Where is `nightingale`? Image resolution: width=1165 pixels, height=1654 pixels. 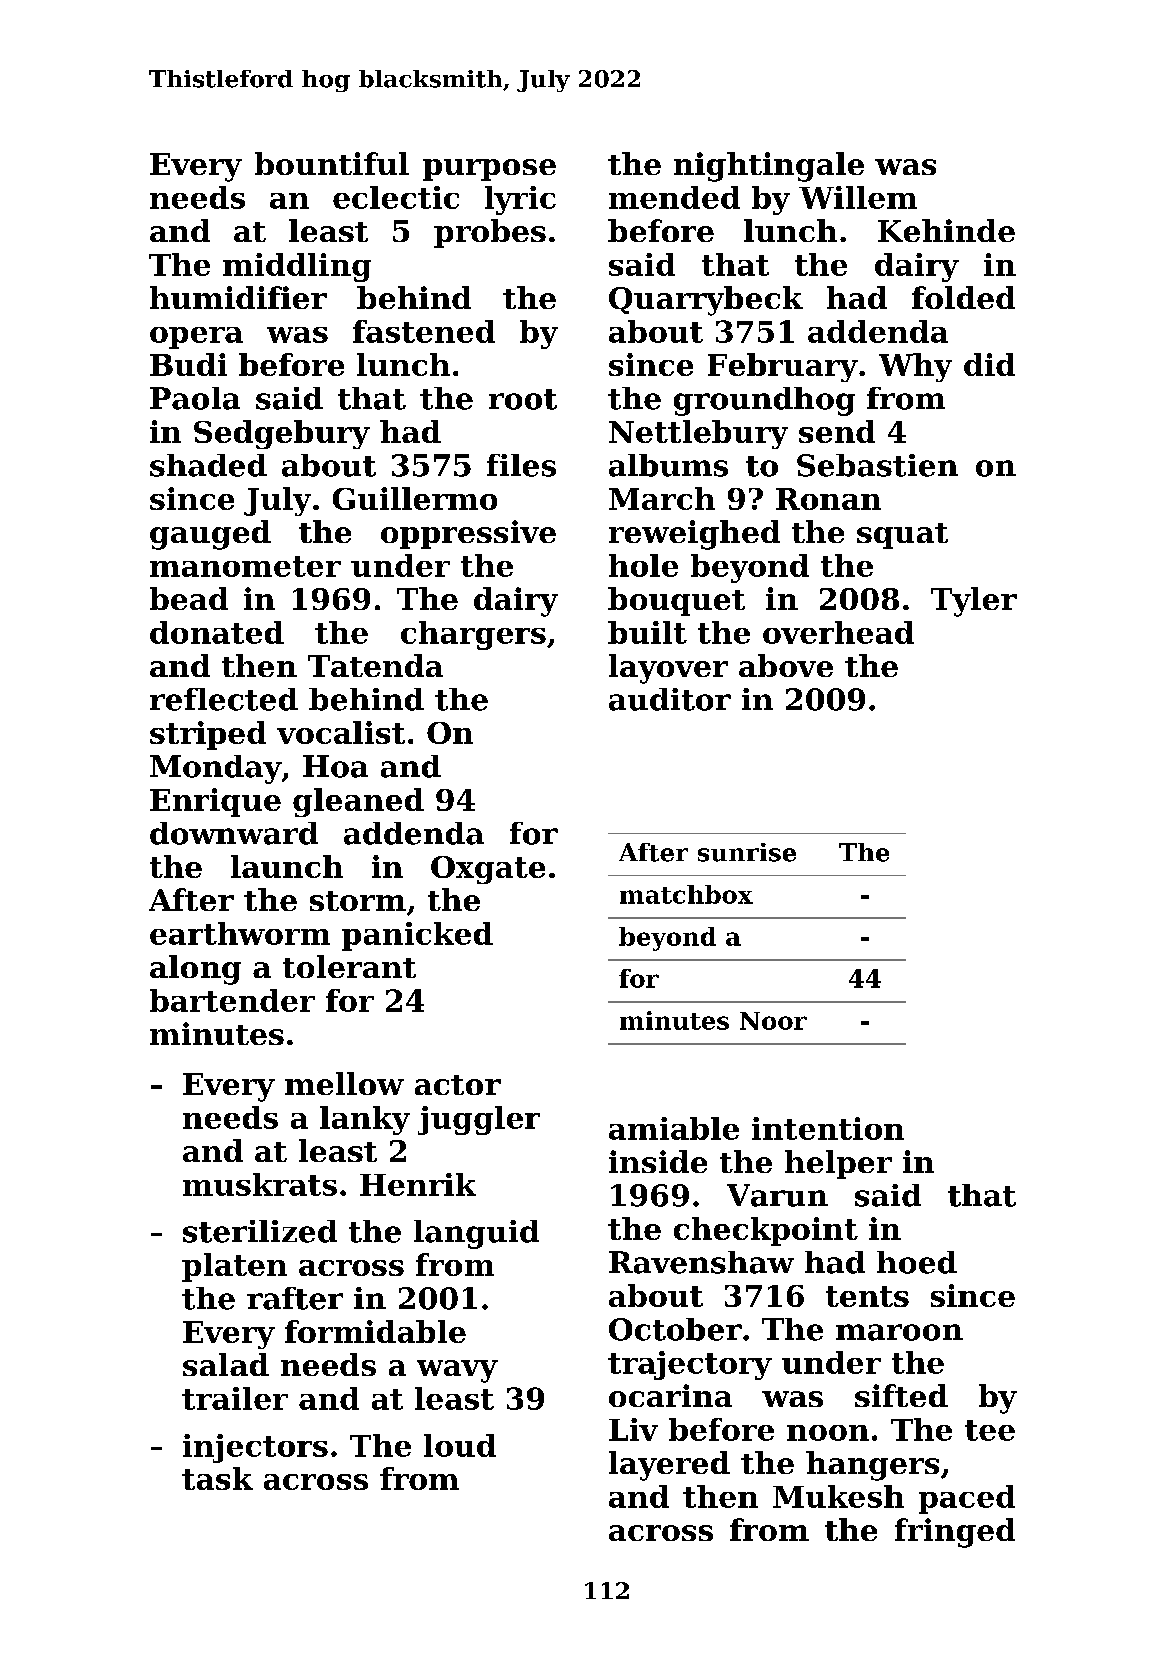 nightingale is located at coordinates (769, 167).
